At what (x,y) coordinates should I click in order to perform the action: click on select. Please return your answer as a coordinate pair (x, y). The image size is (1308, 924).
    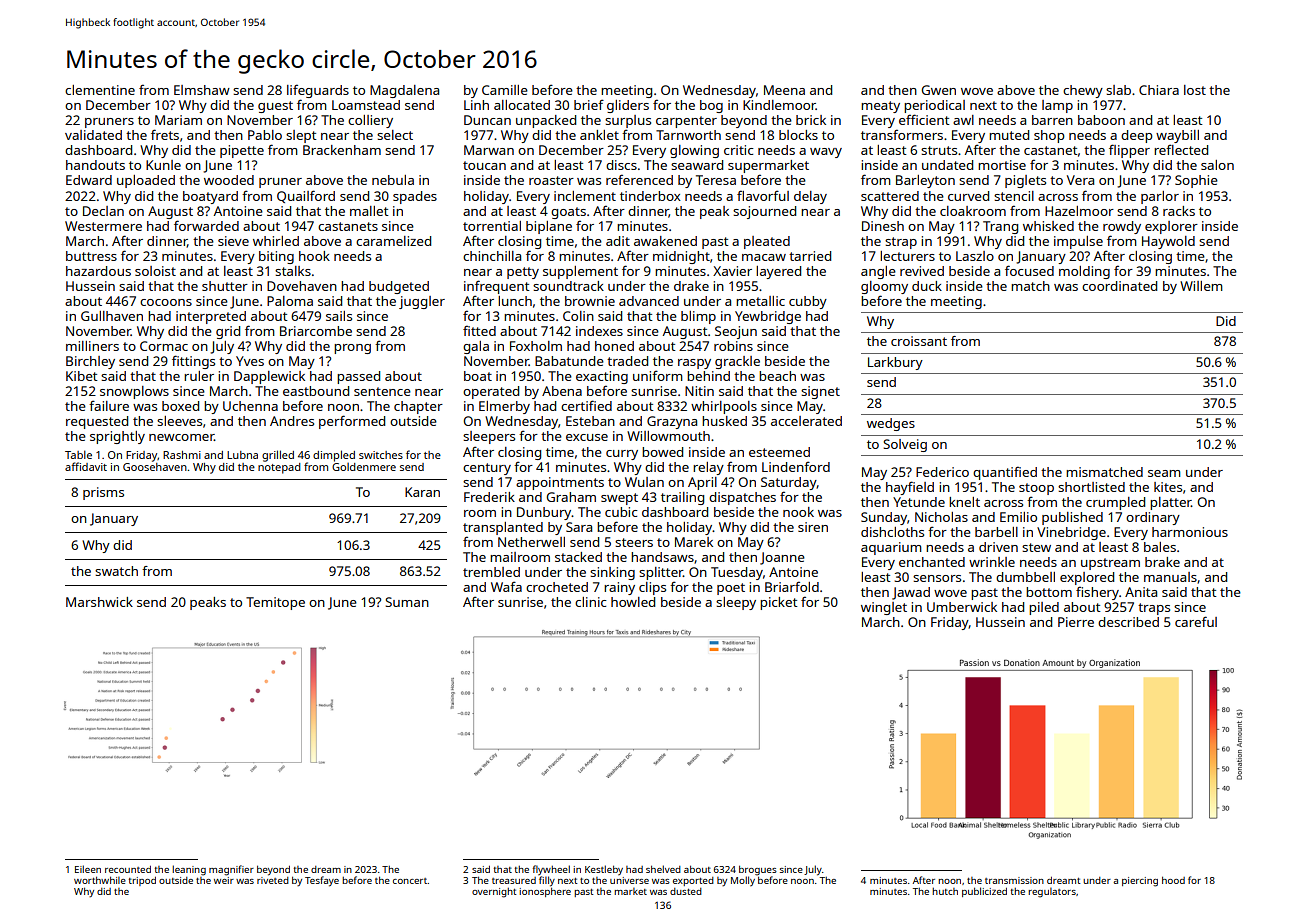
    Looking at the image, I should click on (395, 135).
